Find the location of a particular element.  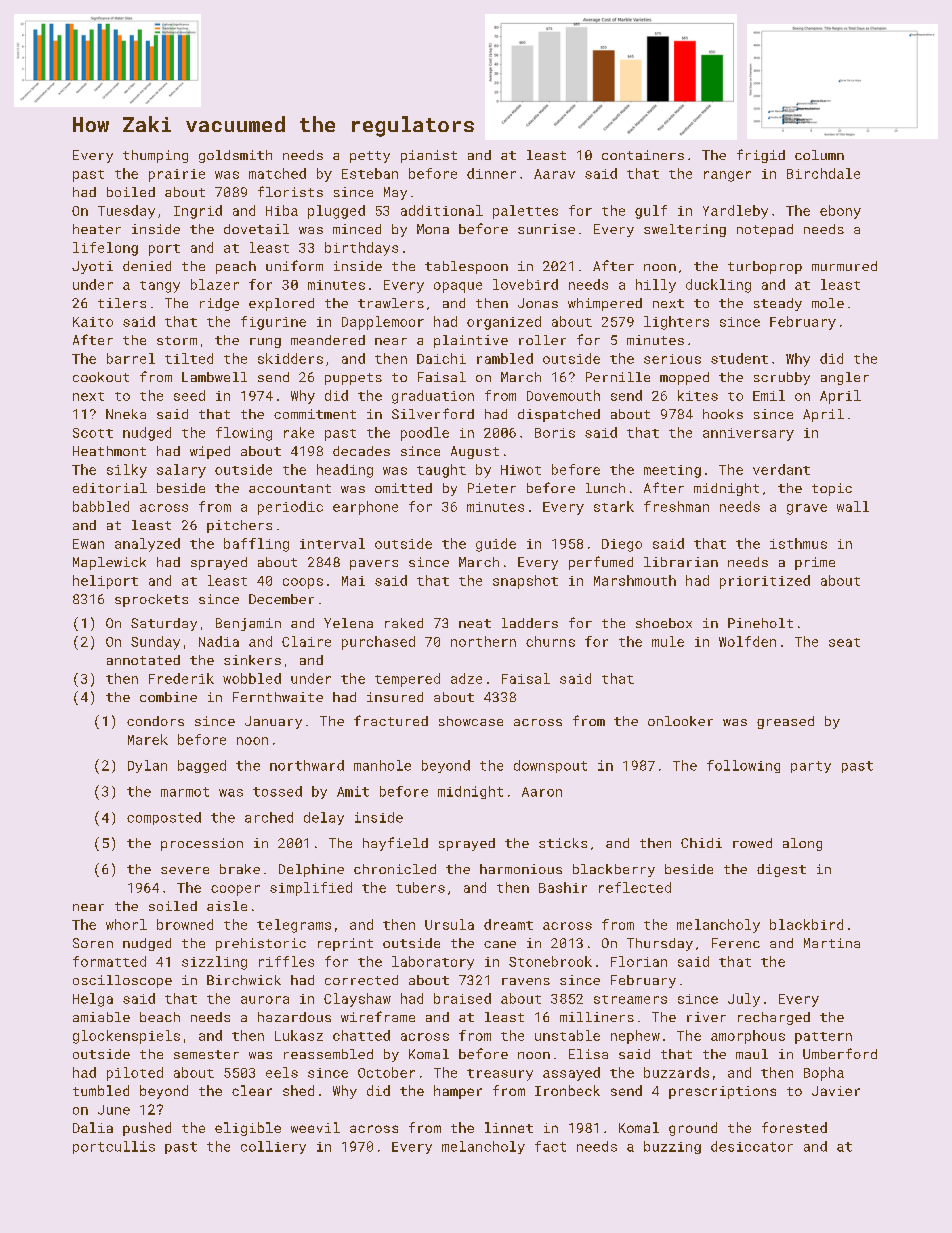

mole is located at coordinates (828, 303).
